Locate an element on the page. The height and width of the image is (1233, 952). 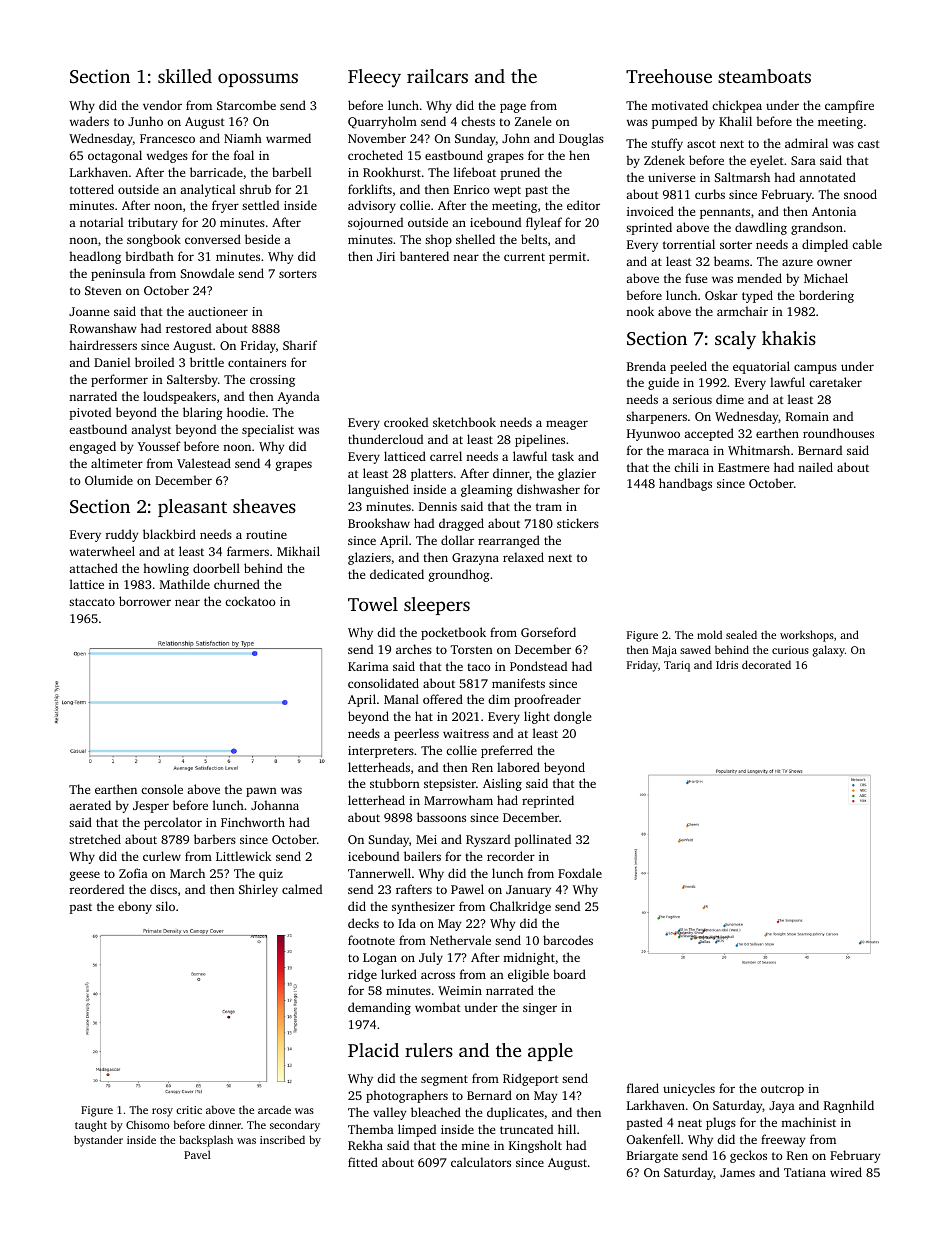
stubborn is located at coordinates (395, 783).
